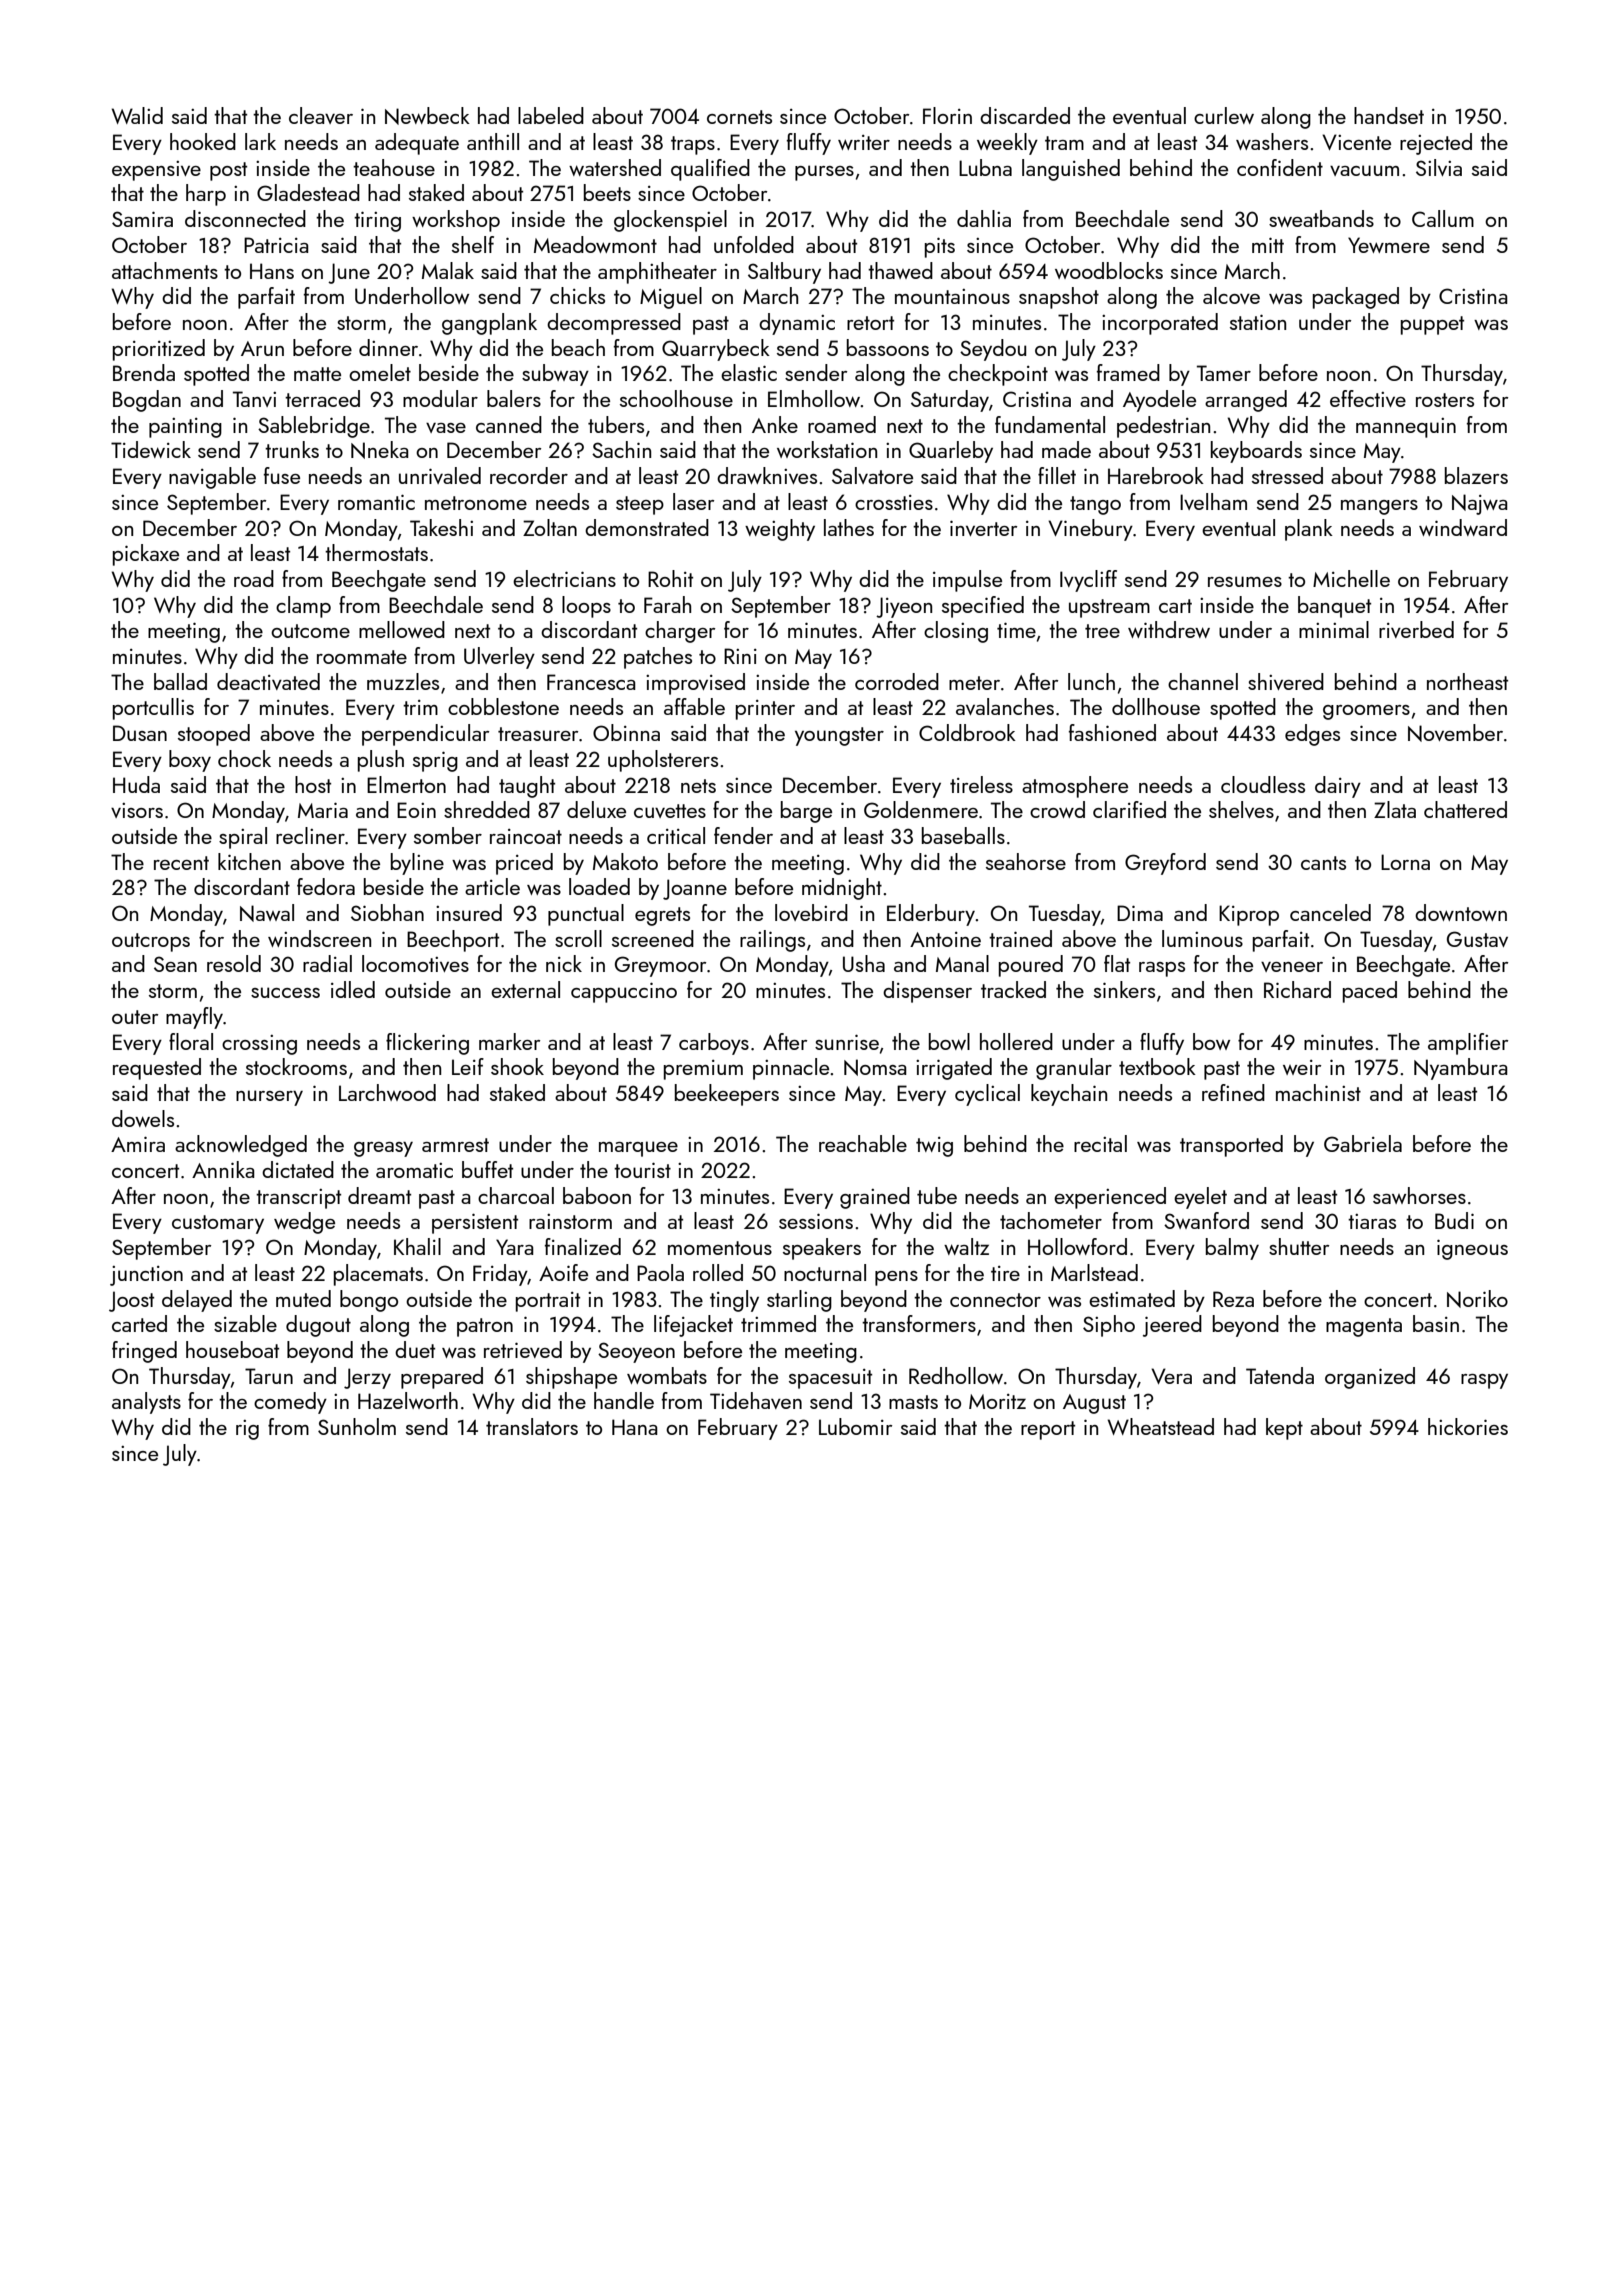  Describe the element at coordinates (564, 578) in the screenshot. I see `electricians` at that location.
